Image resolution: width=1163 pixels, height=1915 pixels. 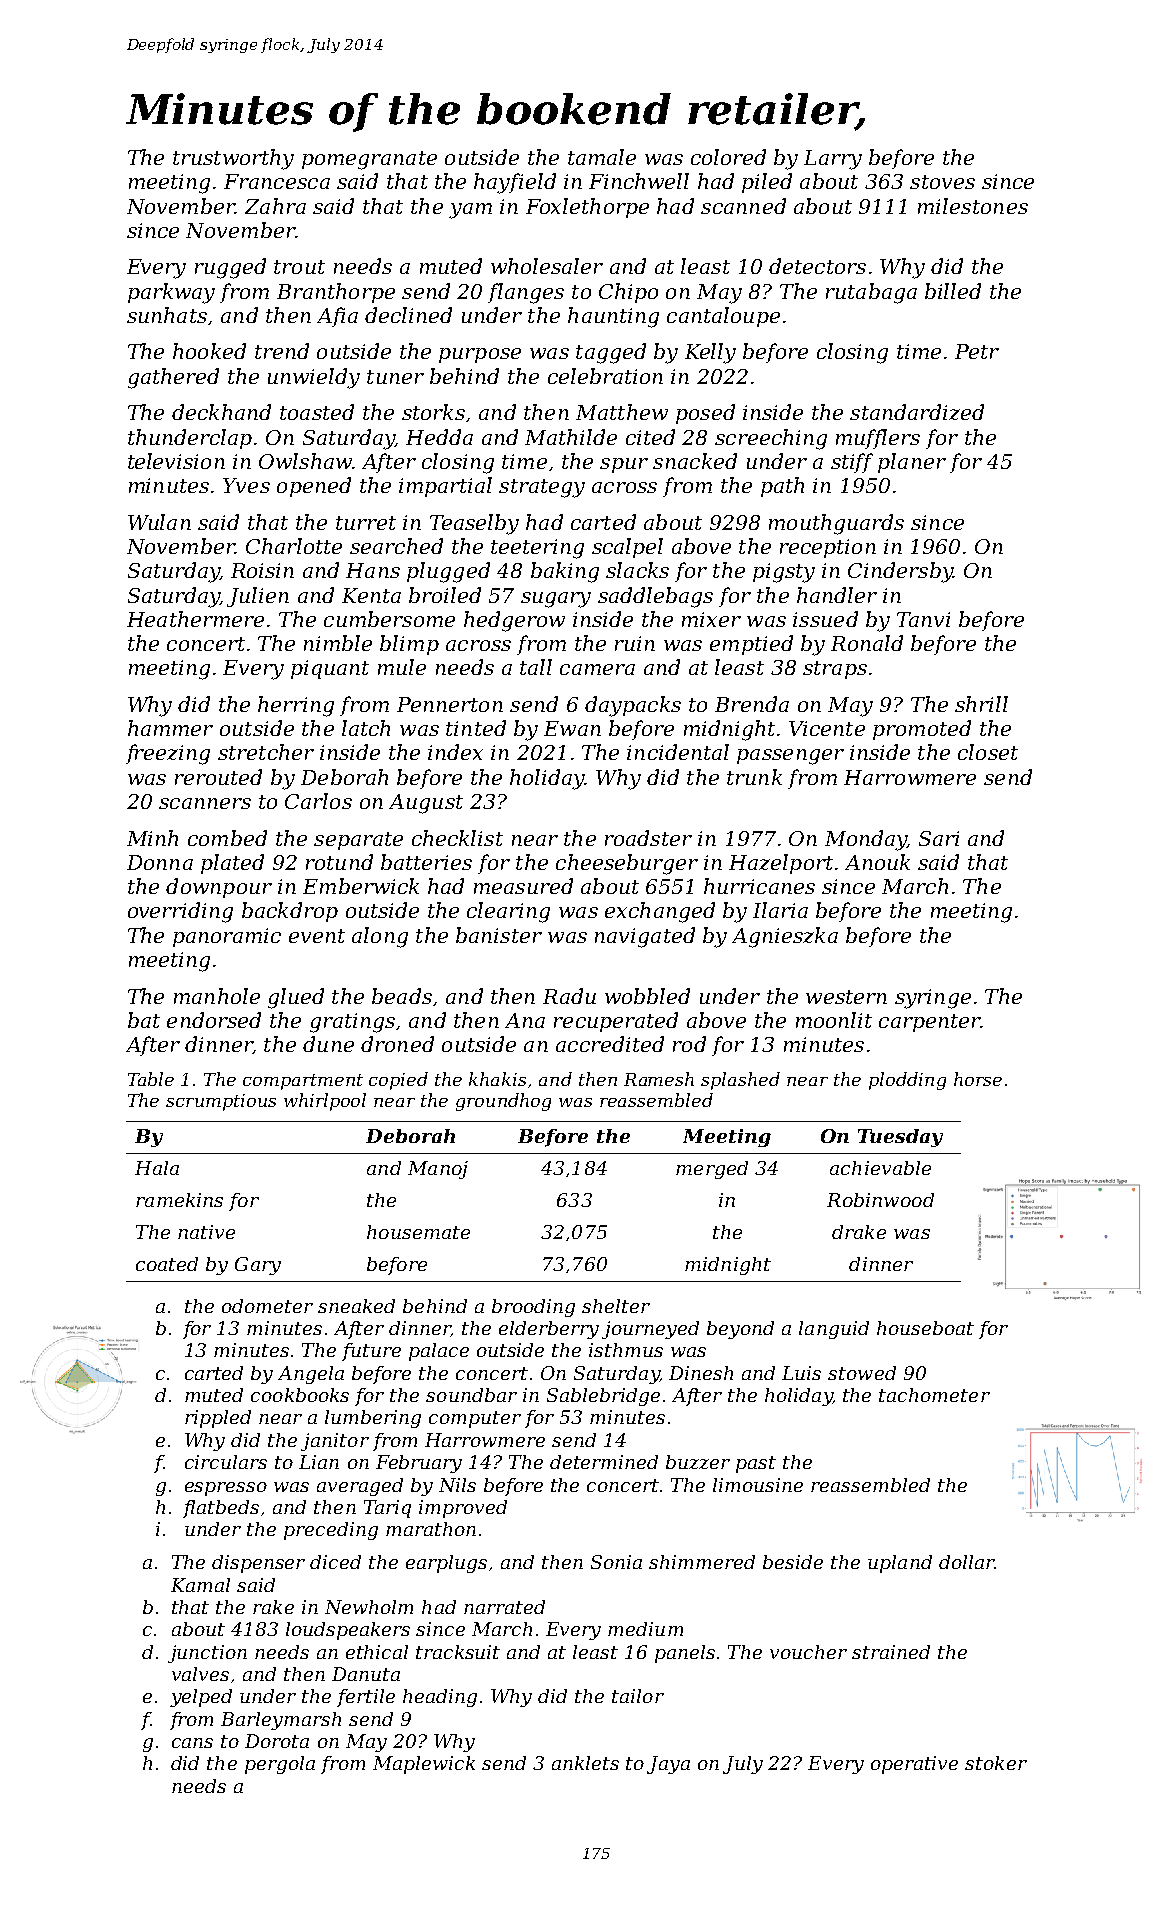 What do you see at coordinates (650, 437) in the screenshot?
I see `cited` at bounding box center [650, 437].
